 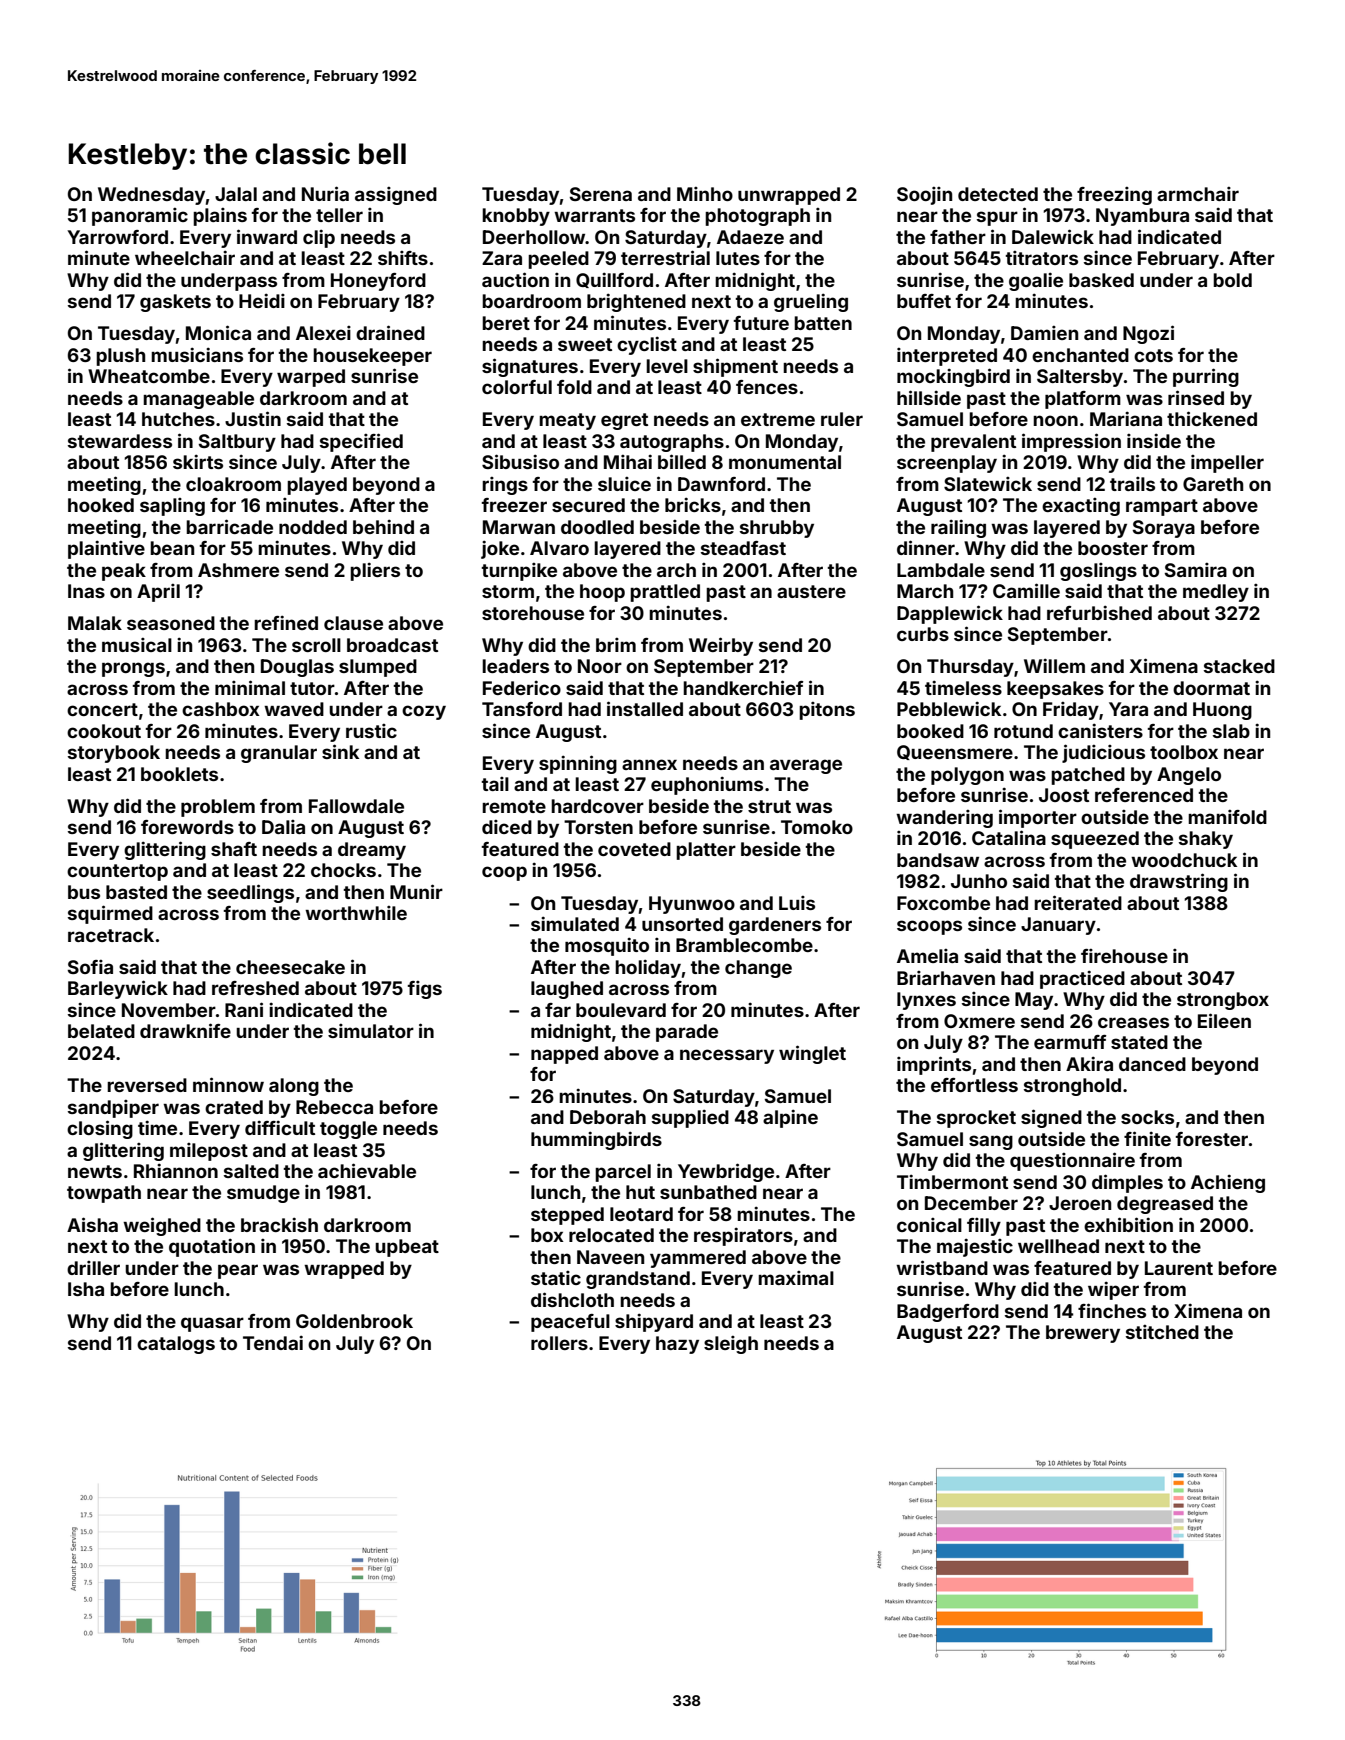 What do you see at coordinates (707, 785) in the page?
I see `euphoniums` at bounding box center [707, 785].
